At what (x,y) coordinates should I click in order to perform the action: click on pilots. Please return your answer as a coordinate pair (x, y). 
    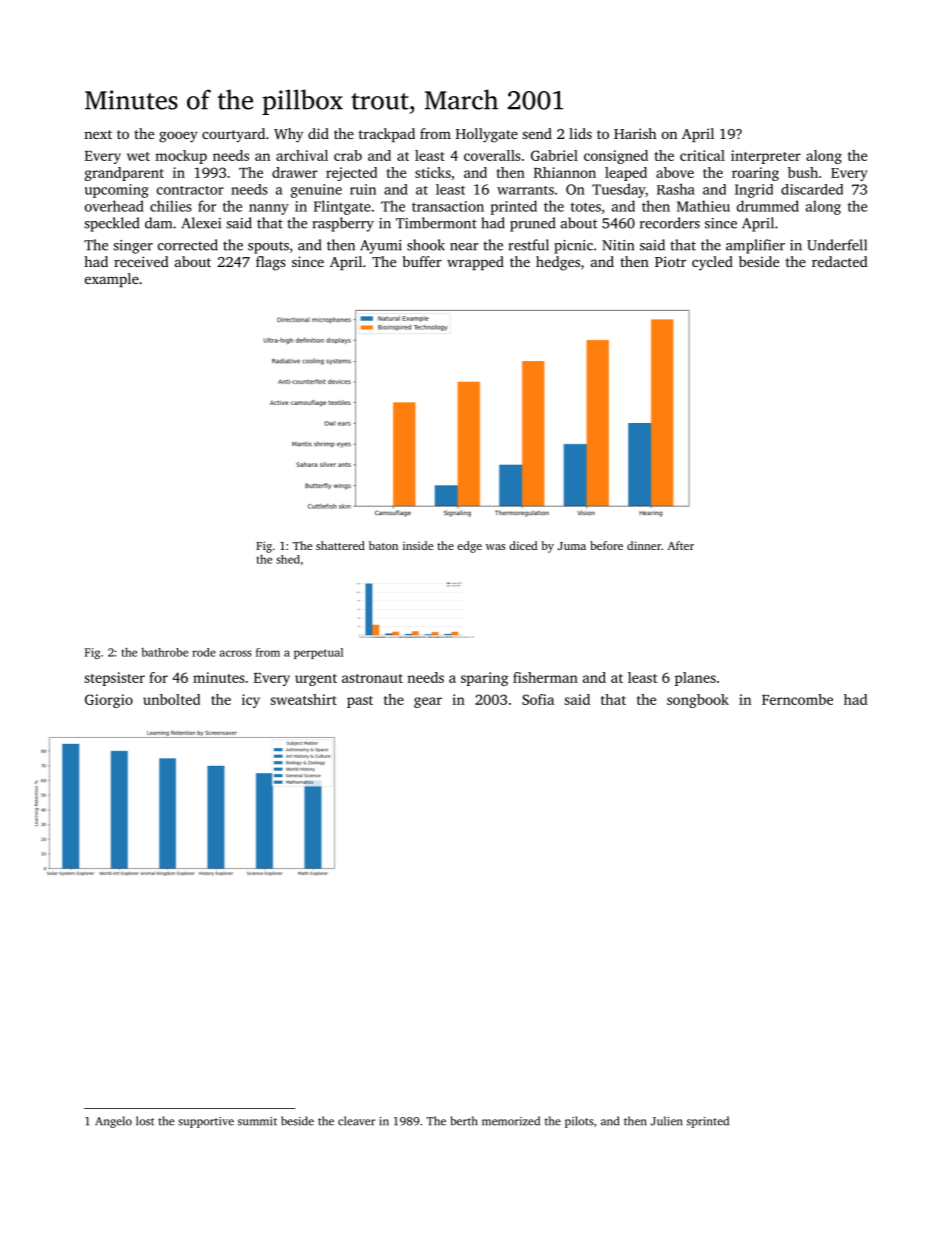
    Looking at the image, I should click on (579, 1122).
